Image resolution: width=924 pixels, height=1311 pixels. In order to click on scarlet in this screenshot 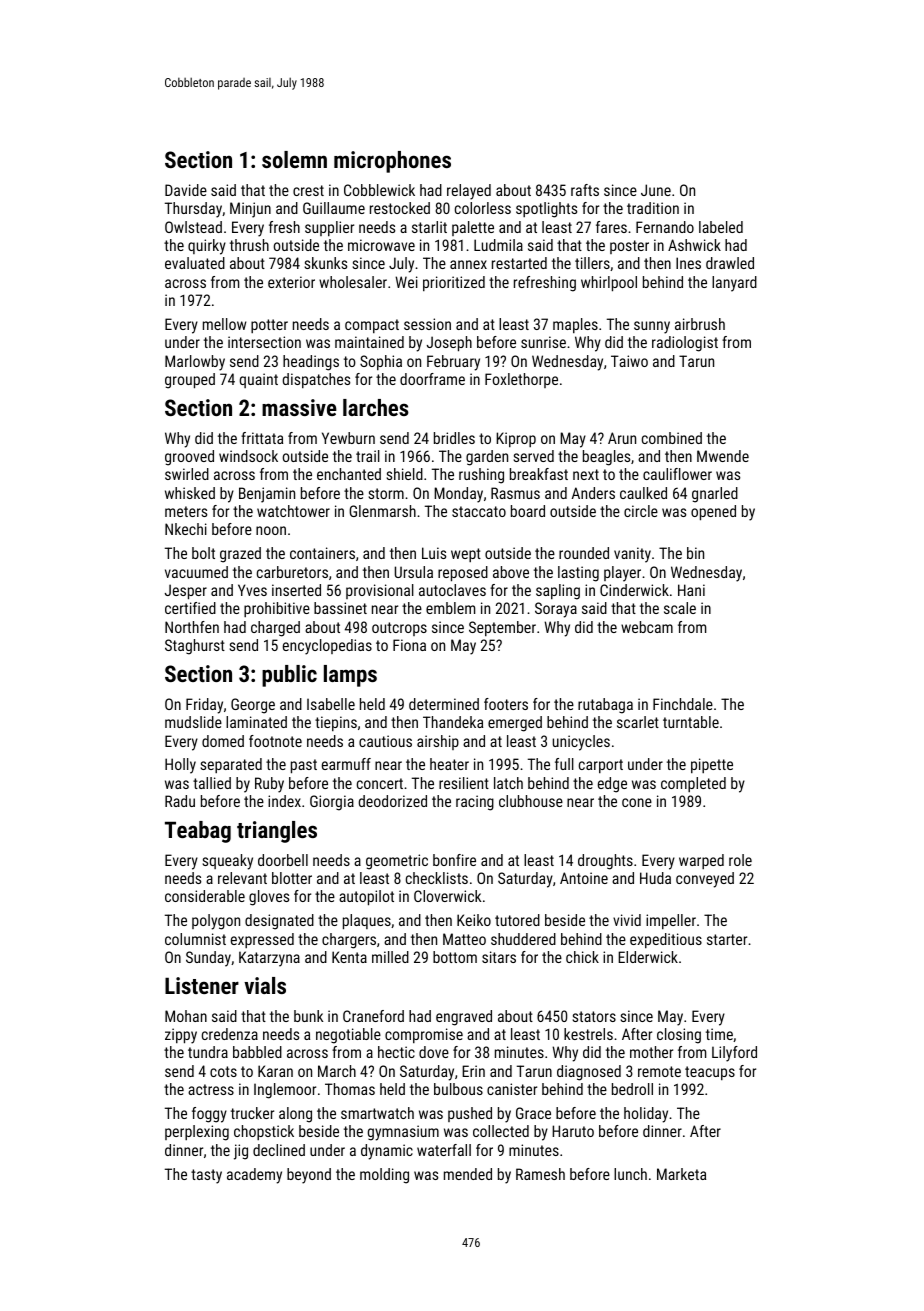, I will do `click(638, 722)`.
